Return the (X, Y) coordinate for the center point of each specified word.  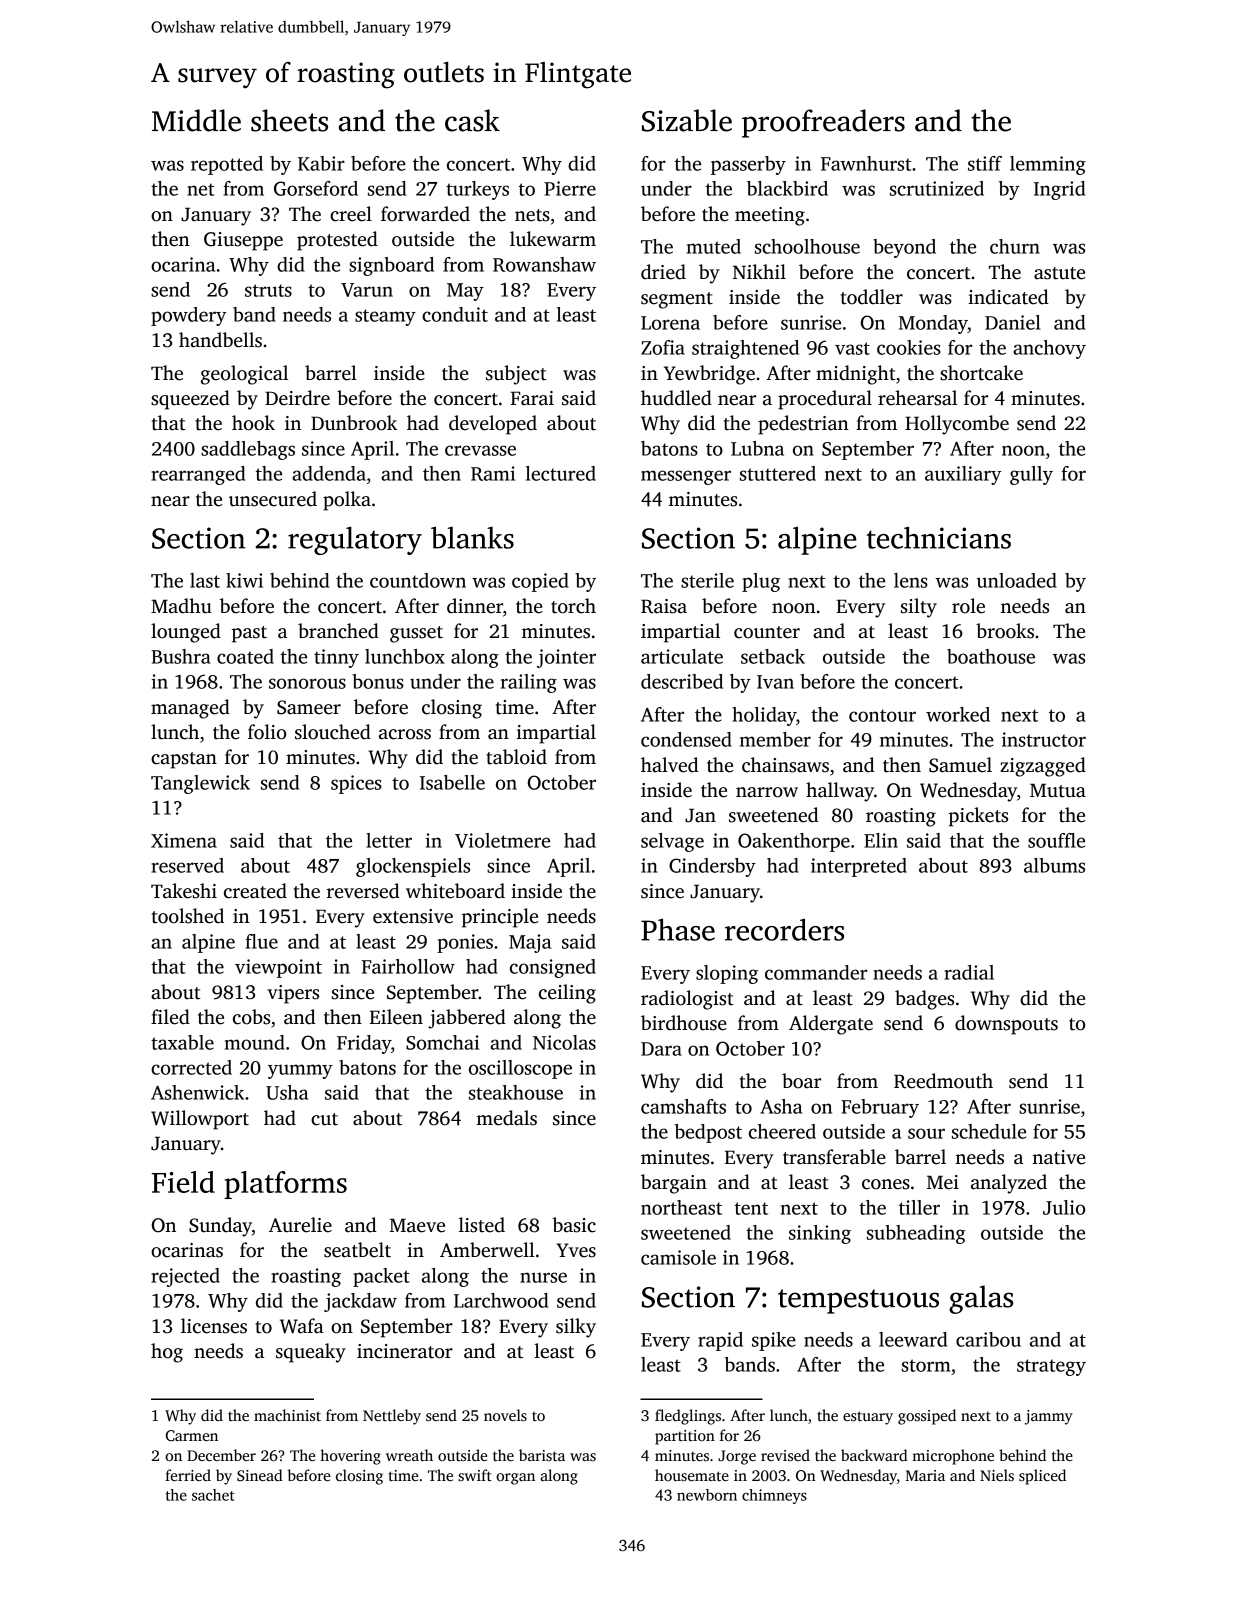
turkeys (477, 190)
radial (969, 972)
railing (529, 683)
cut (324, 1119)
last (205, 580)
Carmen (192, 1435)
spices (356, 784)
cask (472, 120)
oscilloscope (520, 1069)
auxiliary (963, 475)
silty (919, 608)
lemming (1048, 165)
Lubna (757, 448)
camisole (678, 1257)
